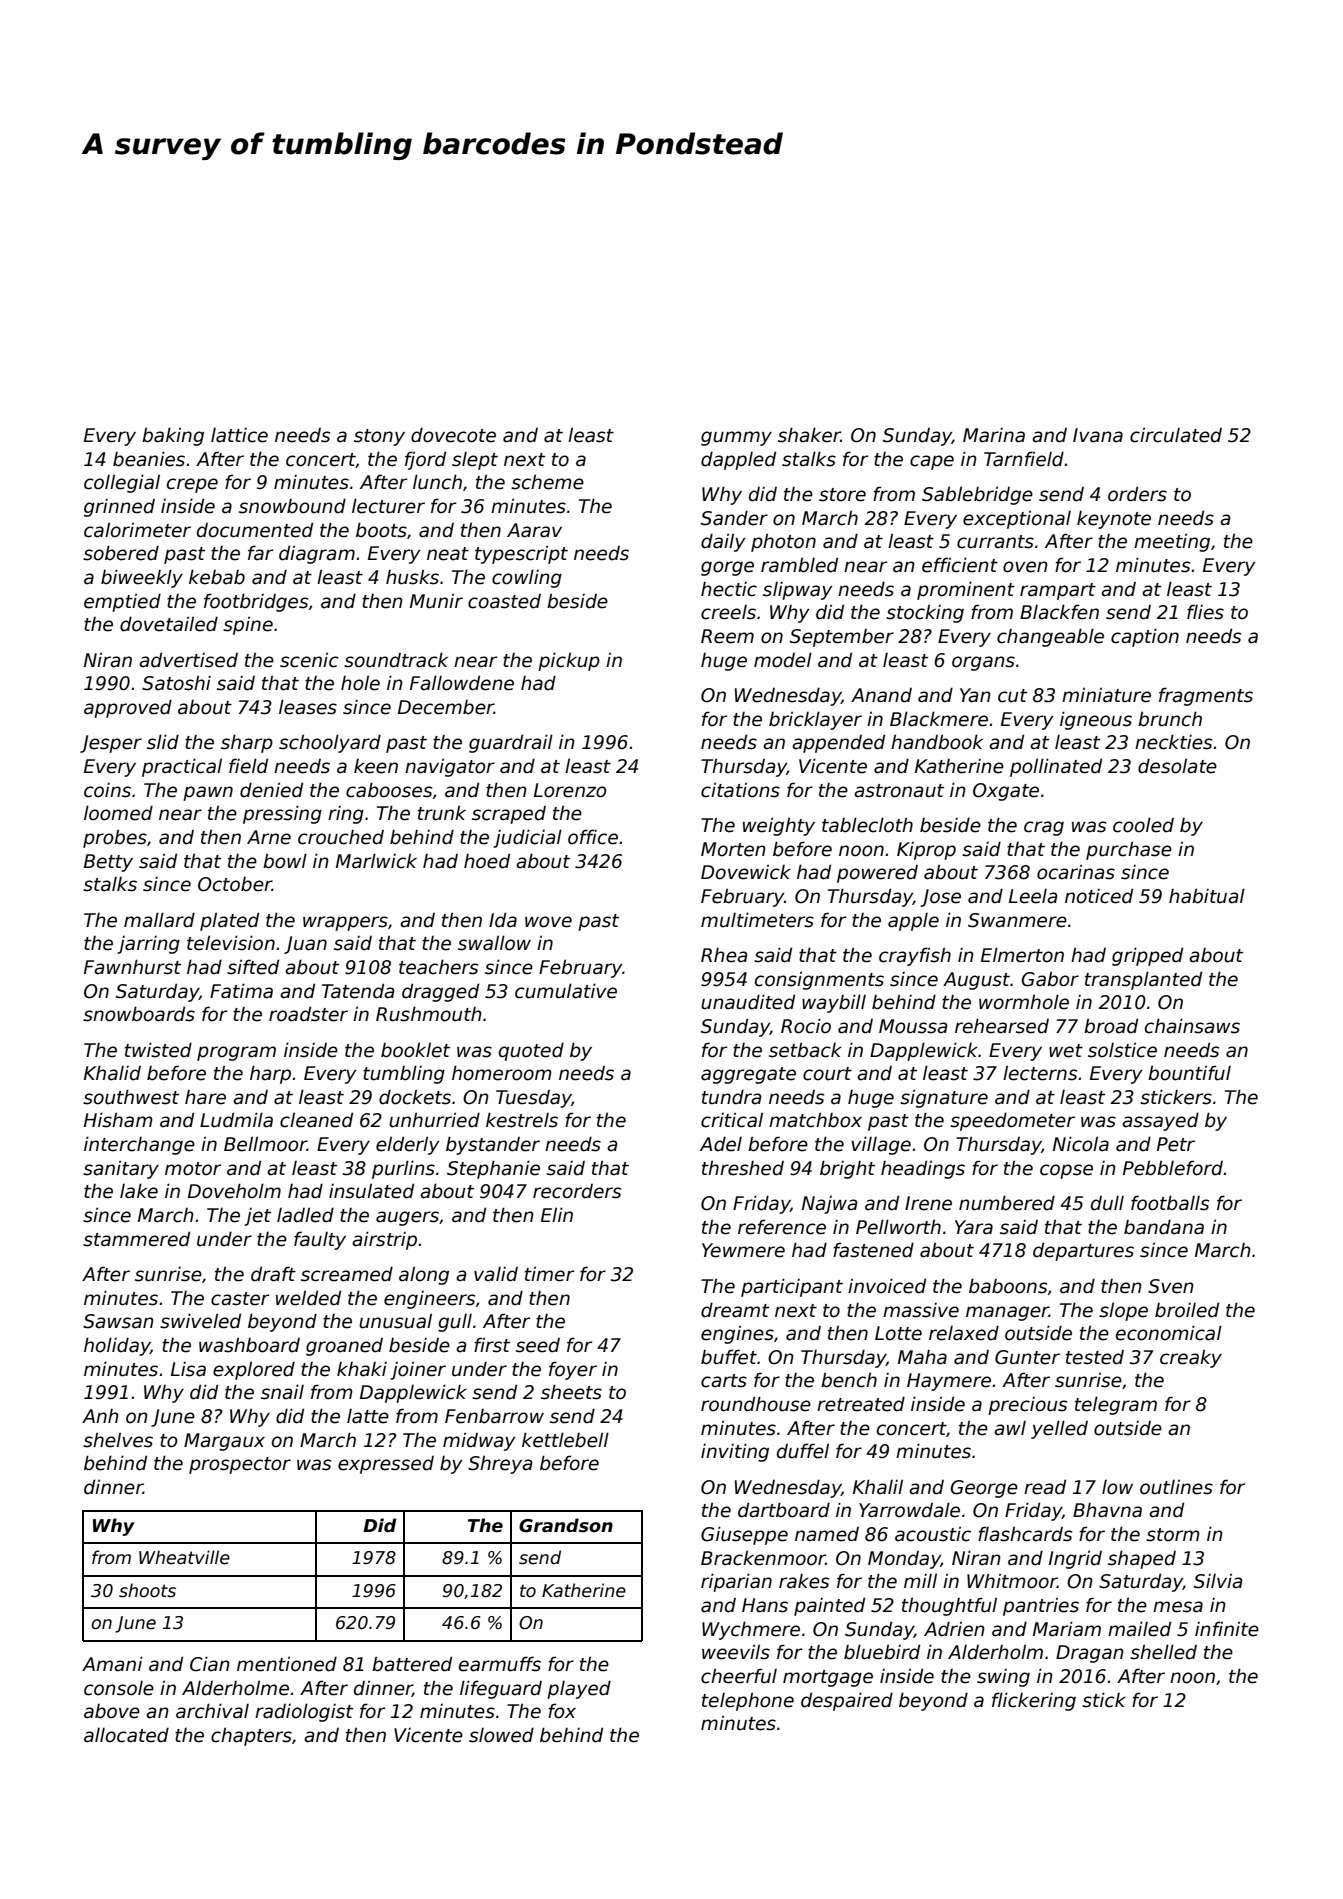 The width and height of the screenshot is (1343, 1899). Describe the element at coordinates (379, 437) in the screenshot. I see `stony` at that location.
